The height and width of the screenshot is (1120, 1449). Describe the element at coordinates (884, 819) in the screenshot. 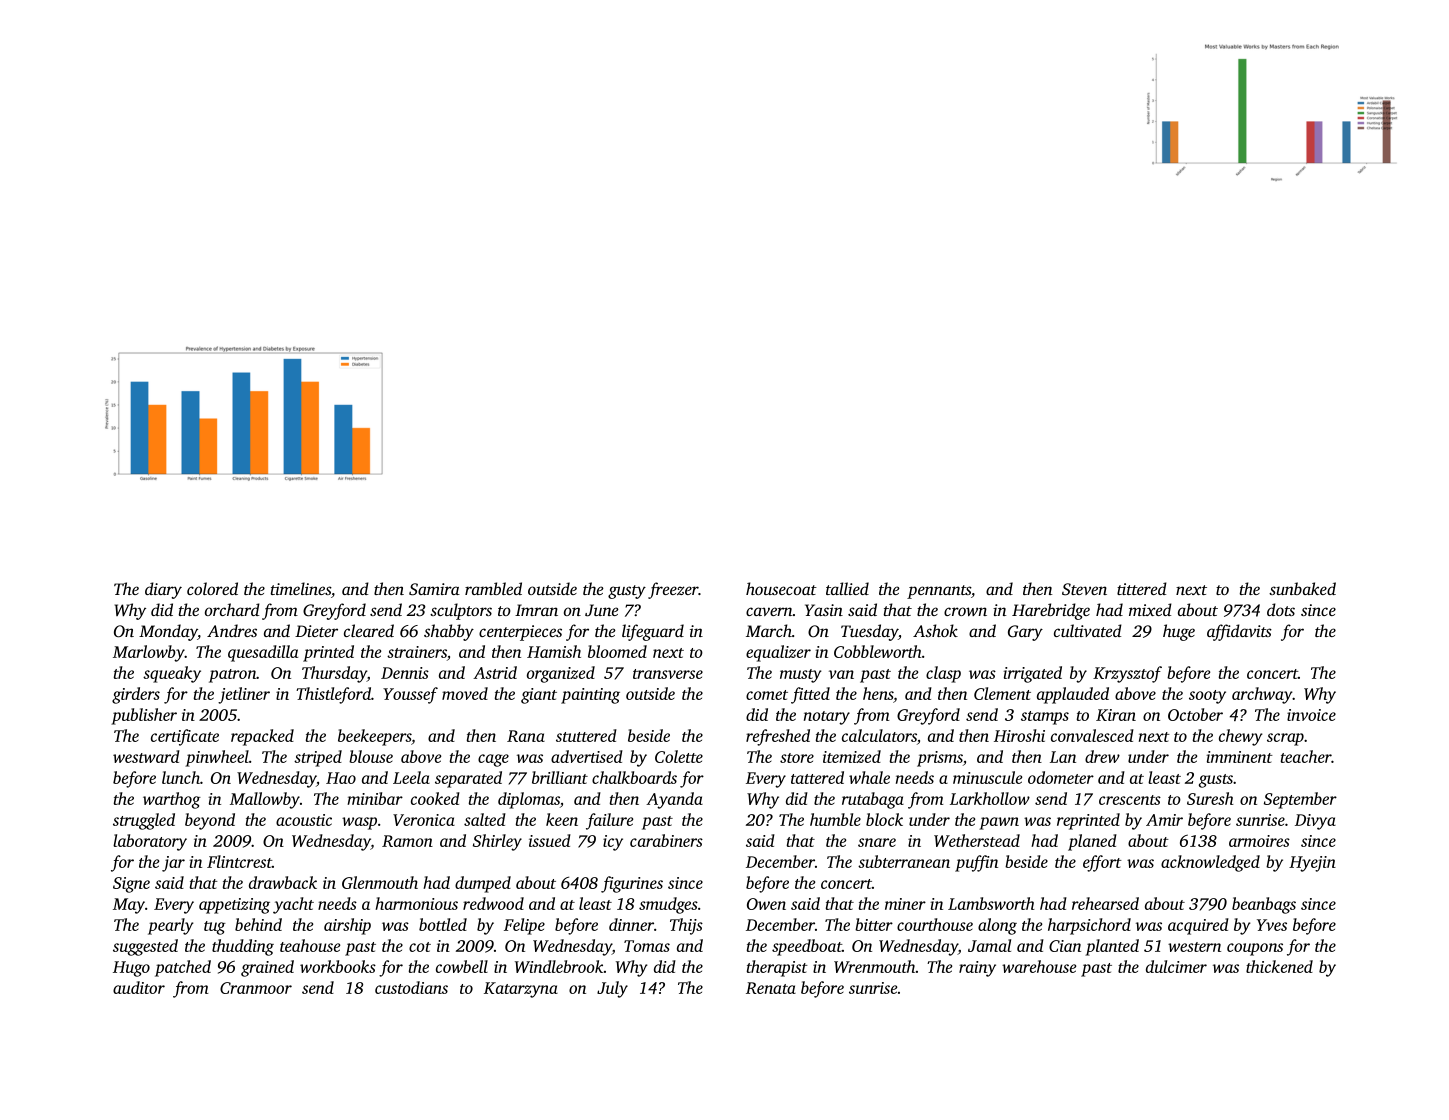

I see `block` at that location.
